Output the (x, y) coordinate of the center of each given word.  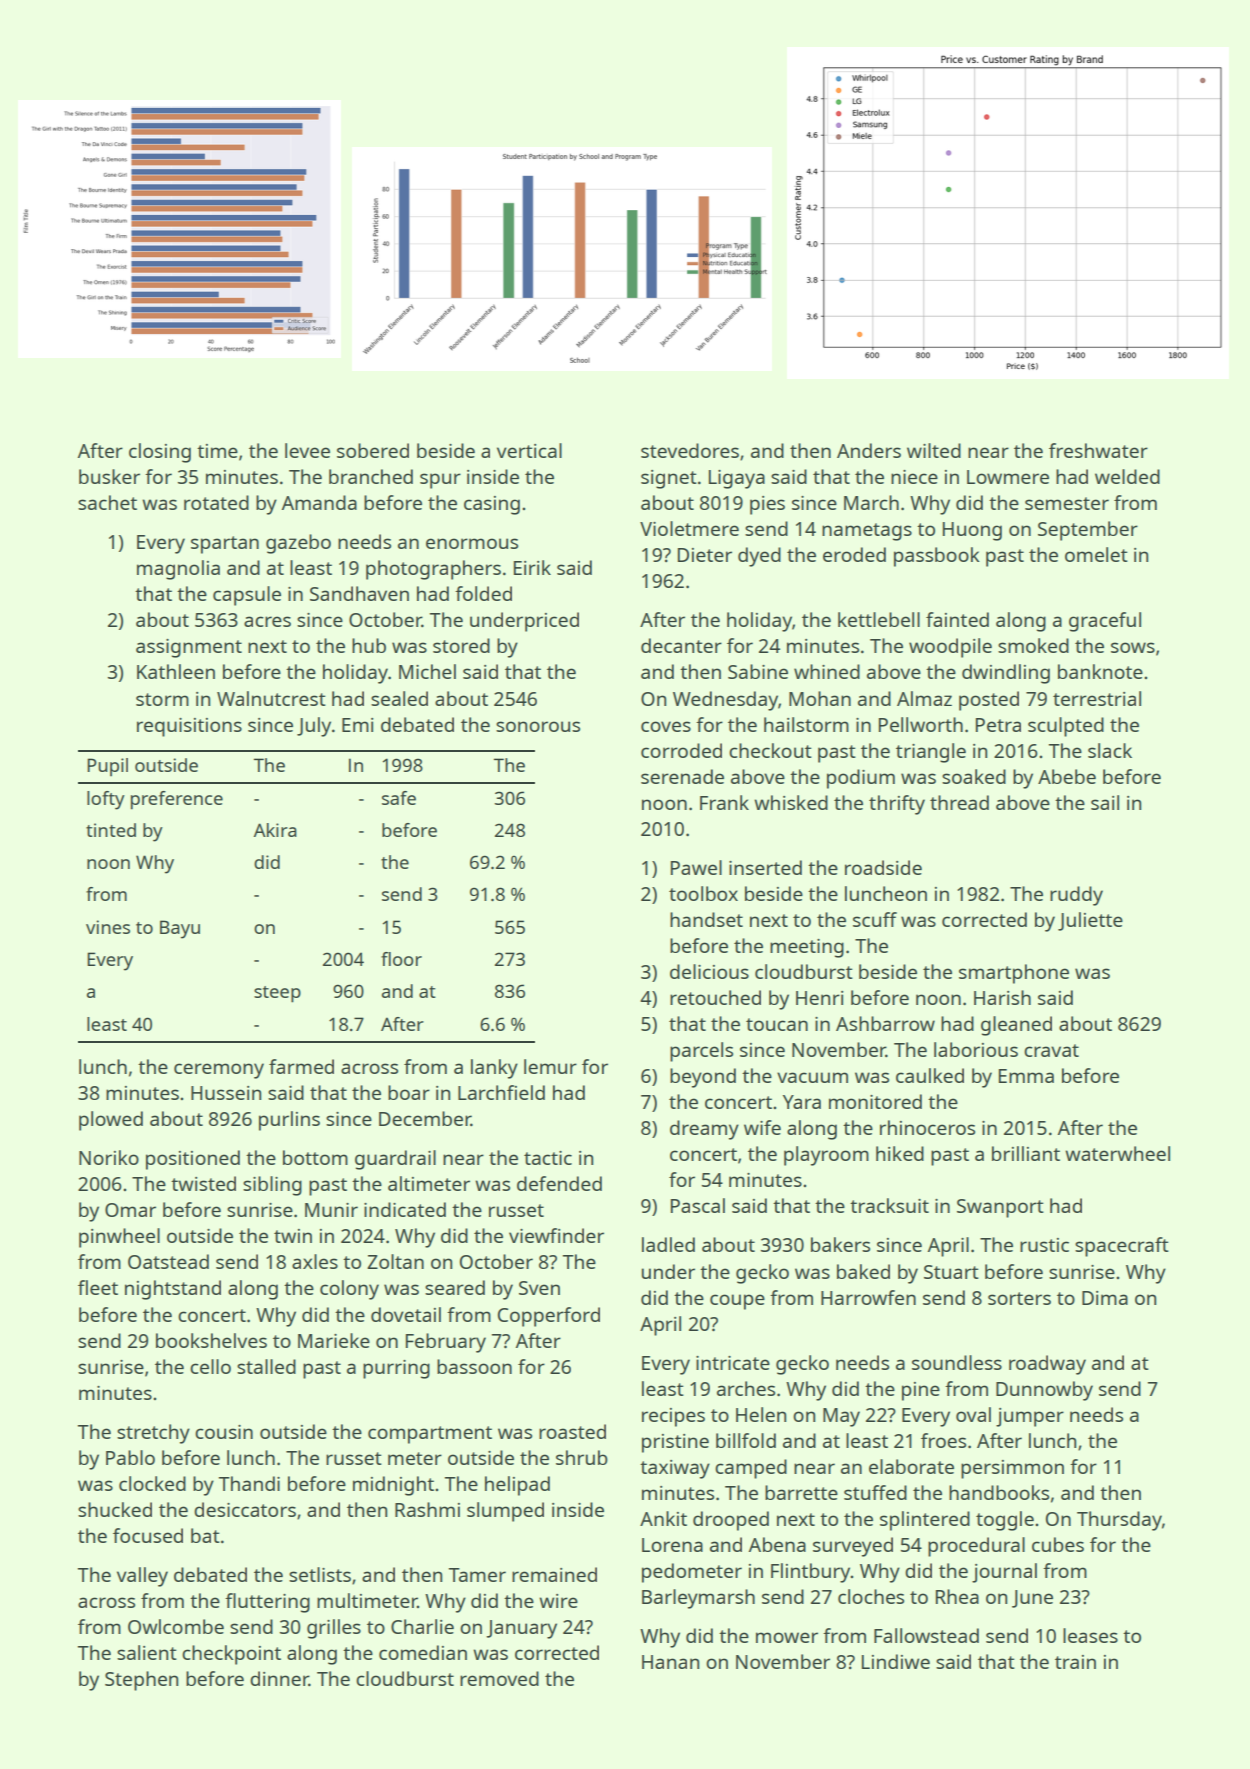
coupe (737, 1302)
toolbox (703, 893)
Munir (331, 1210)
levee (307, 450)
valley (142, 1577)
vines (108, 927)
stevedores (690, 450)
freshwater (1098, 450)
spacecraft (1122, 1247)
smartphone (1014, 974)
